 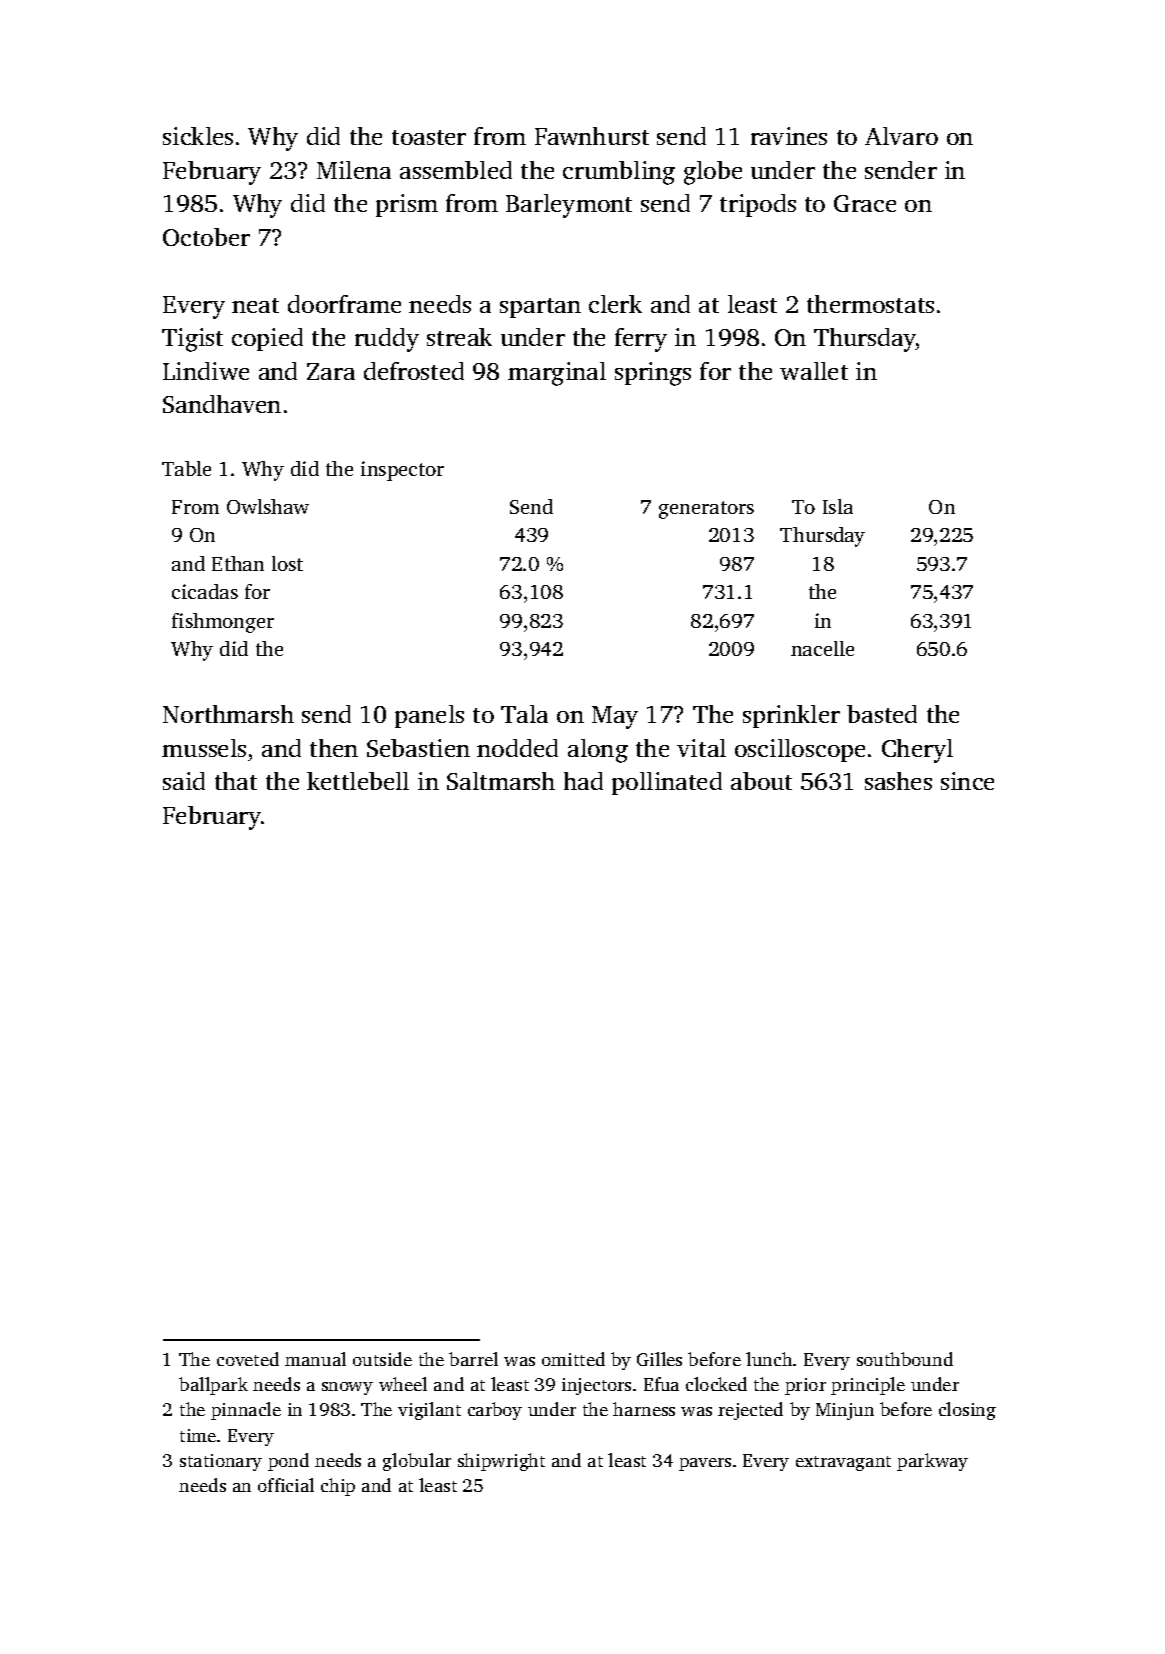 What do you see at coordinates (417, 1462) in the screenshot?
I see `globular` at bounding box center [417, 1462].
